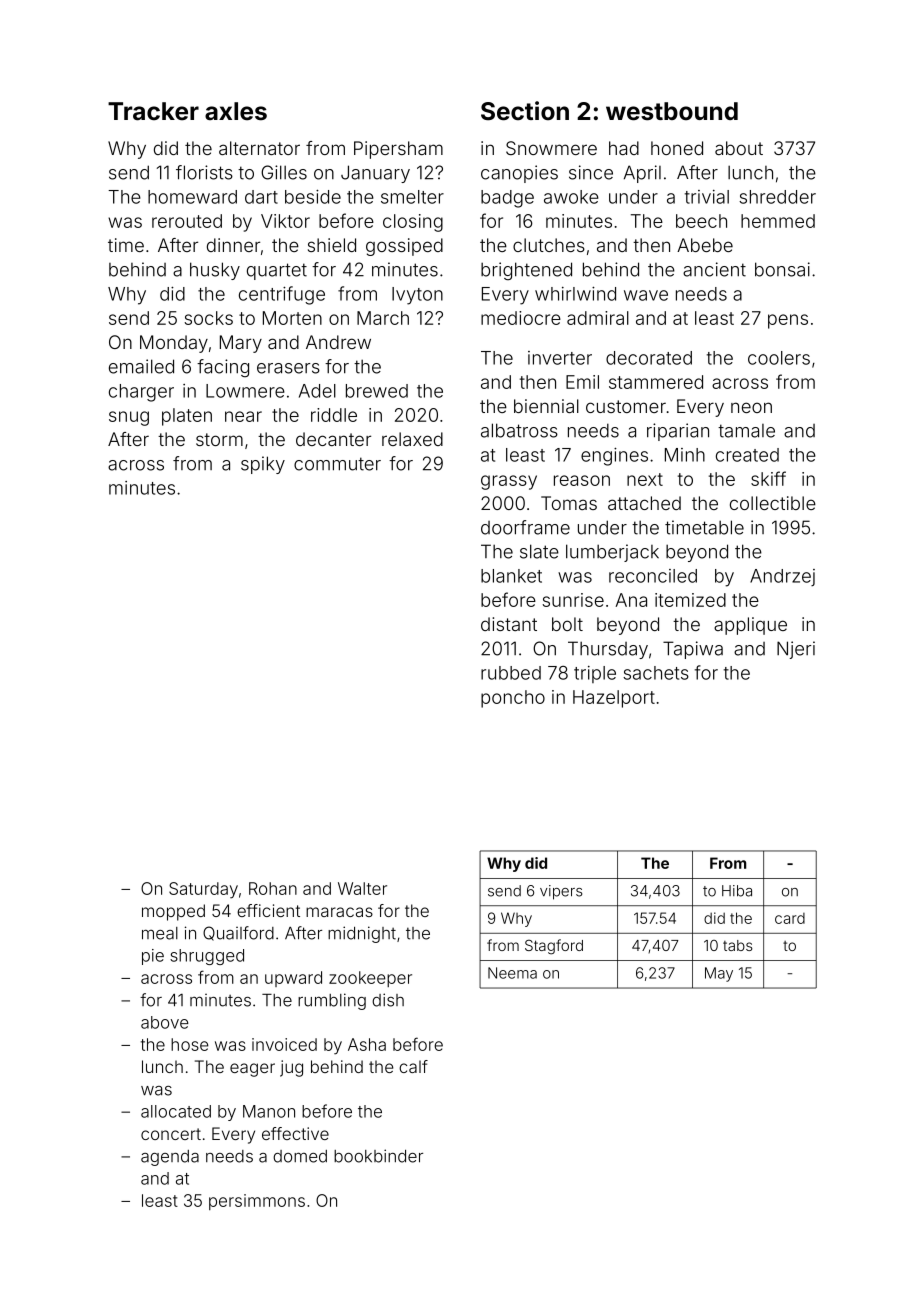 The width and height of the document is (924, 1308). Describe the element at coordinates (171, 1134) in the document. I see `concert` at that location.
